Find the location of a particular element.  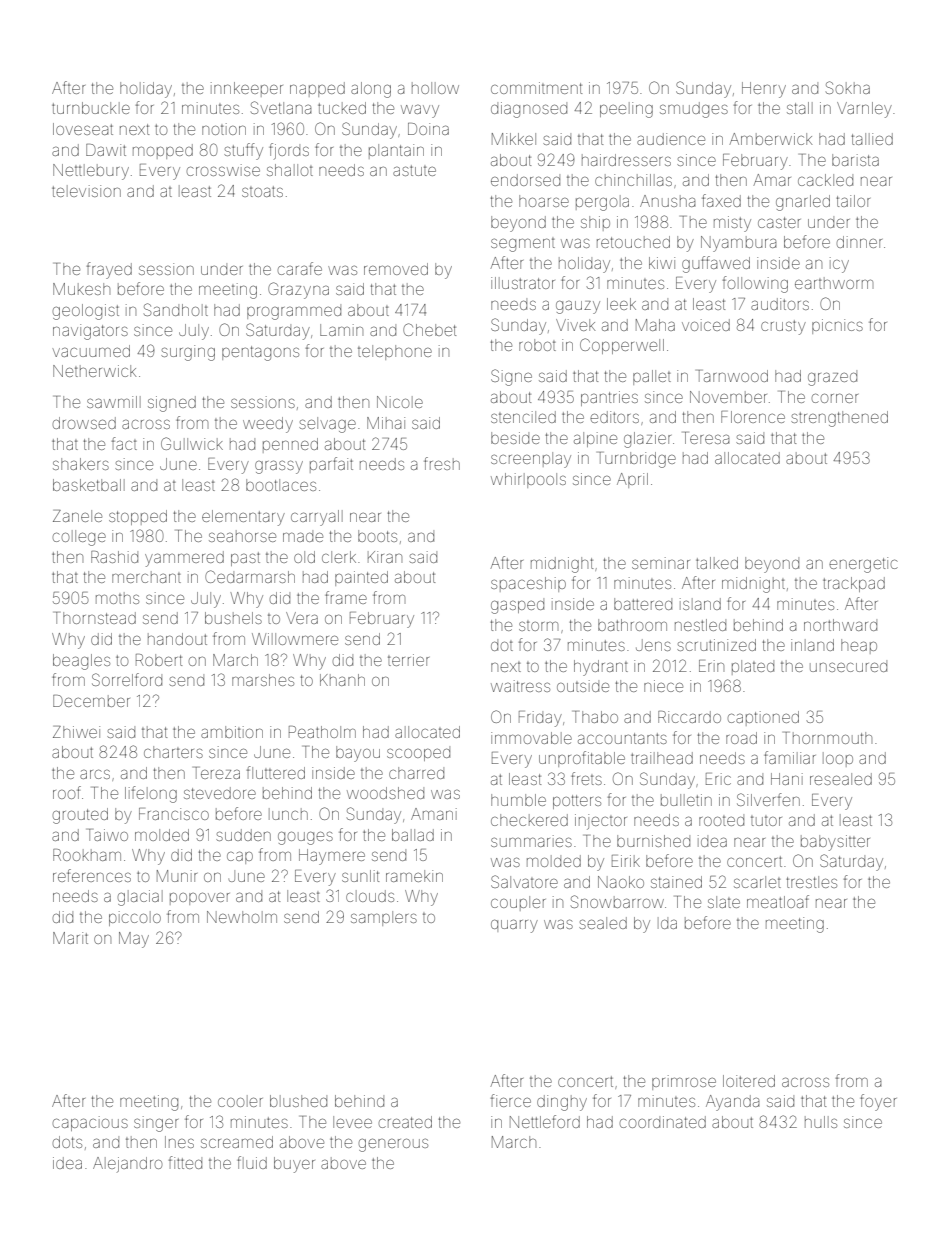

roof is located at coordinates (67, 792).
